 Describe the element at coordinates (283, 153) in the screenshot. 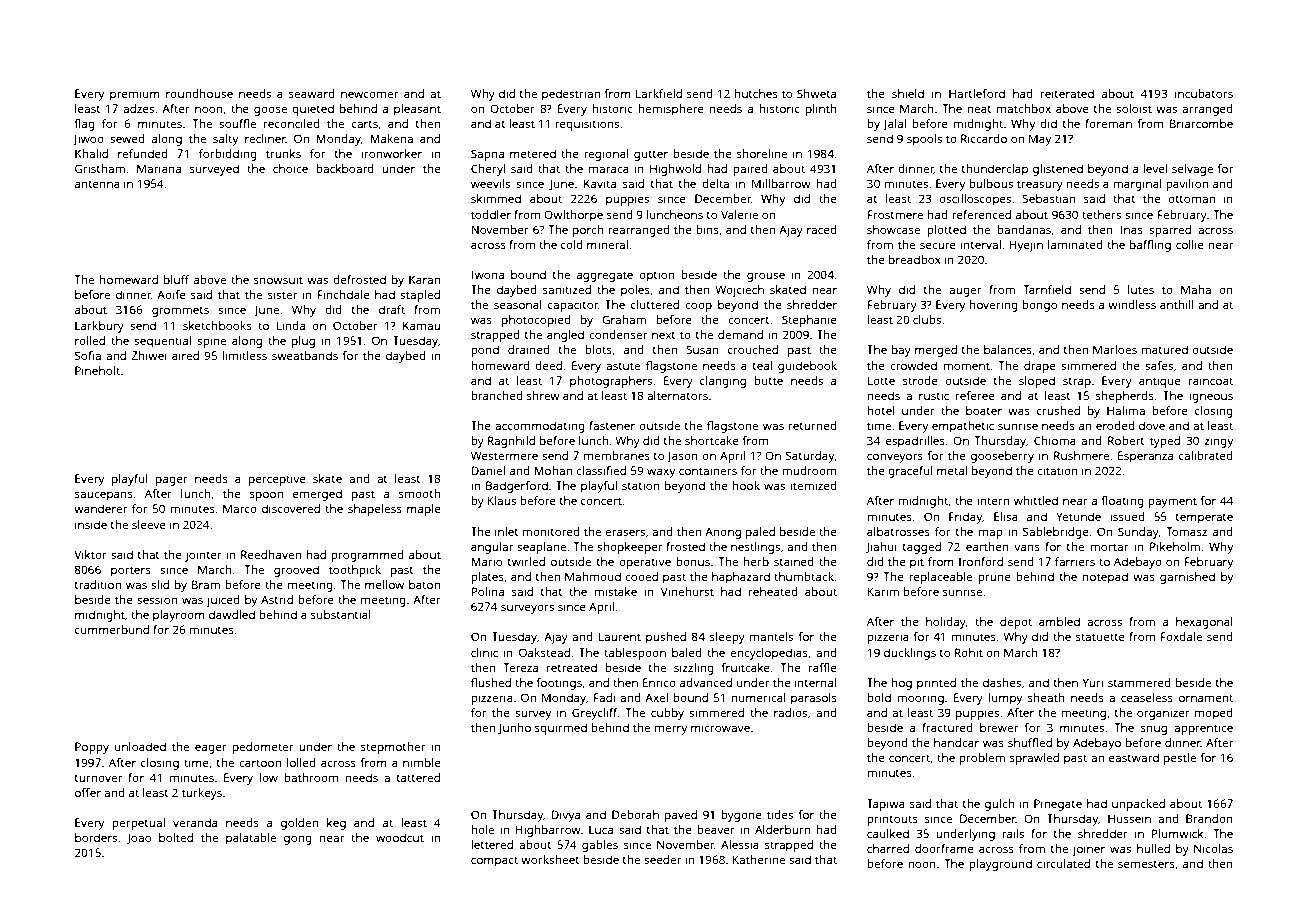

I see `trunks` at that location.
